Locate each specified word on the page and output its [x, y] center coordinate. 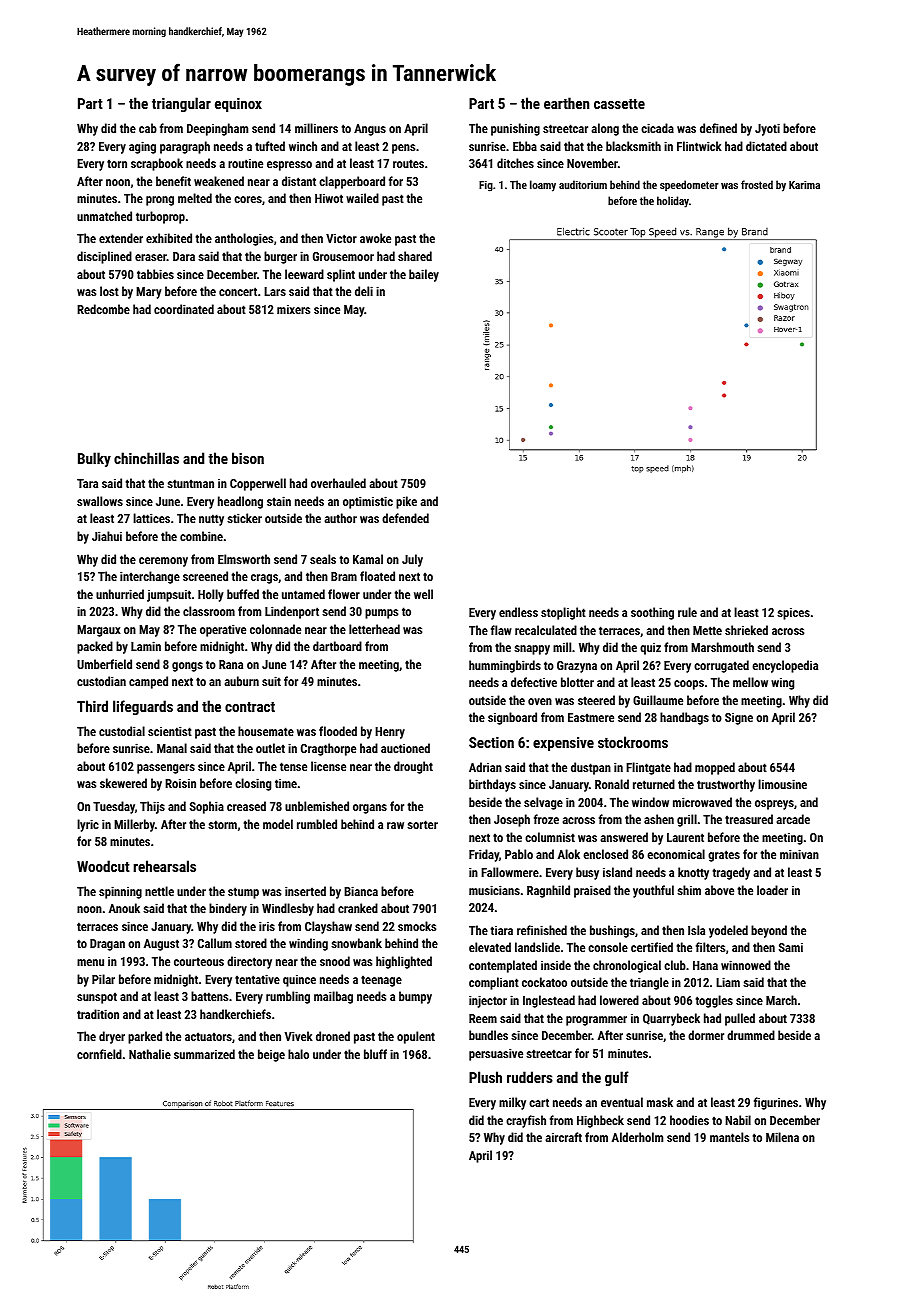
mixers [293, 309]
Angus [370, 130]
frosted [757, 184]
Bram [344, 576]
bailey [424, 275]
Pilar [103, 979]
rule [687, 612]
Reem [483, 1018]
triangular [181, 104]
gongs [187, 667]
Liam [728, 982]
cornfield [99, 1054]
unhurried [120, 594]
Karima [804, 185]
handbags [684, 718]
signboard [512, 718]
